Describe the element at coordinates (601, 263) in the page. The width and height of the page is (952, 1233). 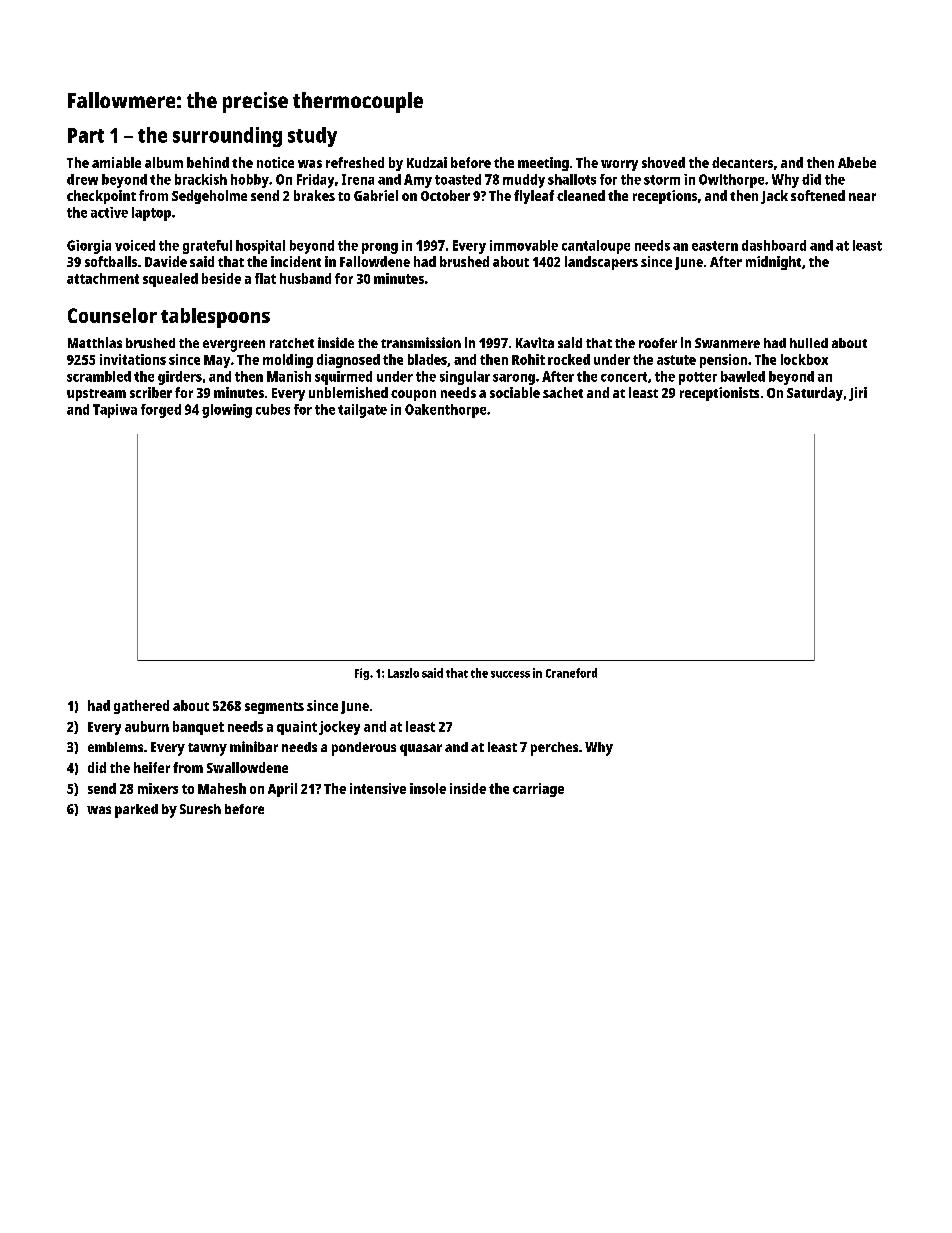
I see `landscapers` at that location.
